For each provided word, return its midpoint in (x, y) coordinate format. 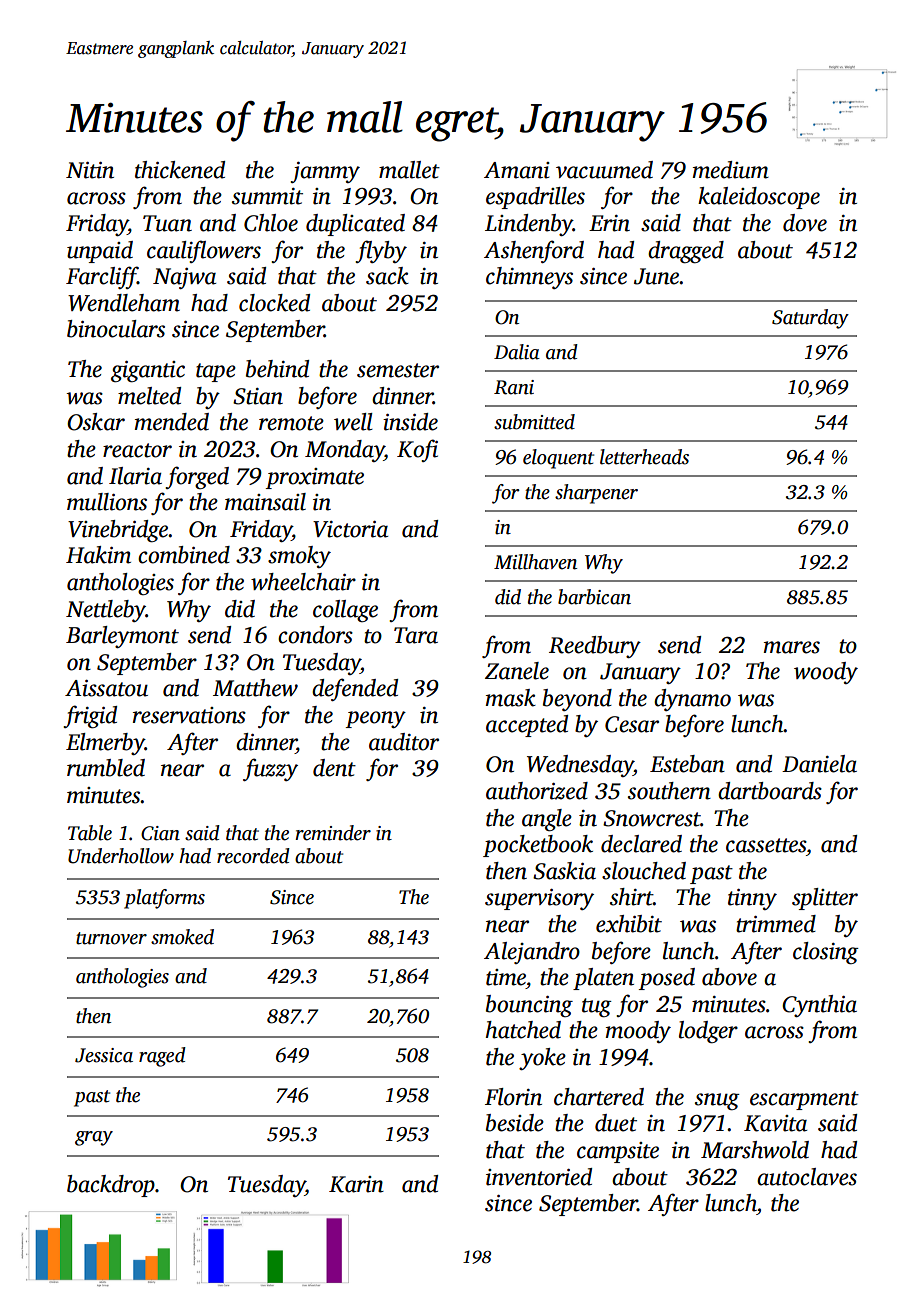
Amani (517, 170)
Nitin (90, 170)
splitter (825, 899)
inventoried (539, 1177)
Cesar (632, 724)
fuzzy (270, 769)
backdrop (111, 1186)
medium (731, 170)
